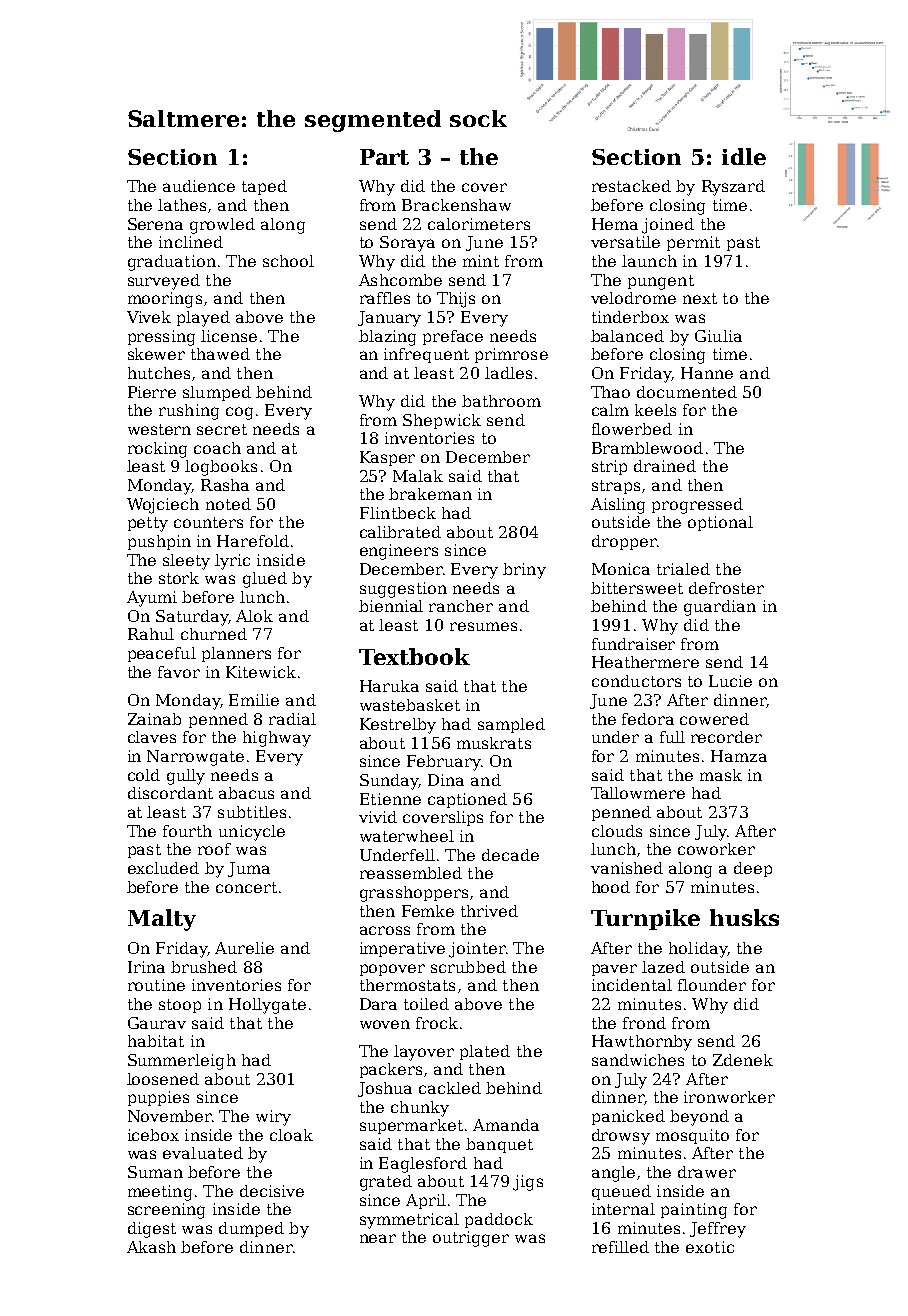 The width and height of the screenshot is (908, 1316). Describe the element at coordinates (148, 524) in the screenshot. I see `petty` at that location.
